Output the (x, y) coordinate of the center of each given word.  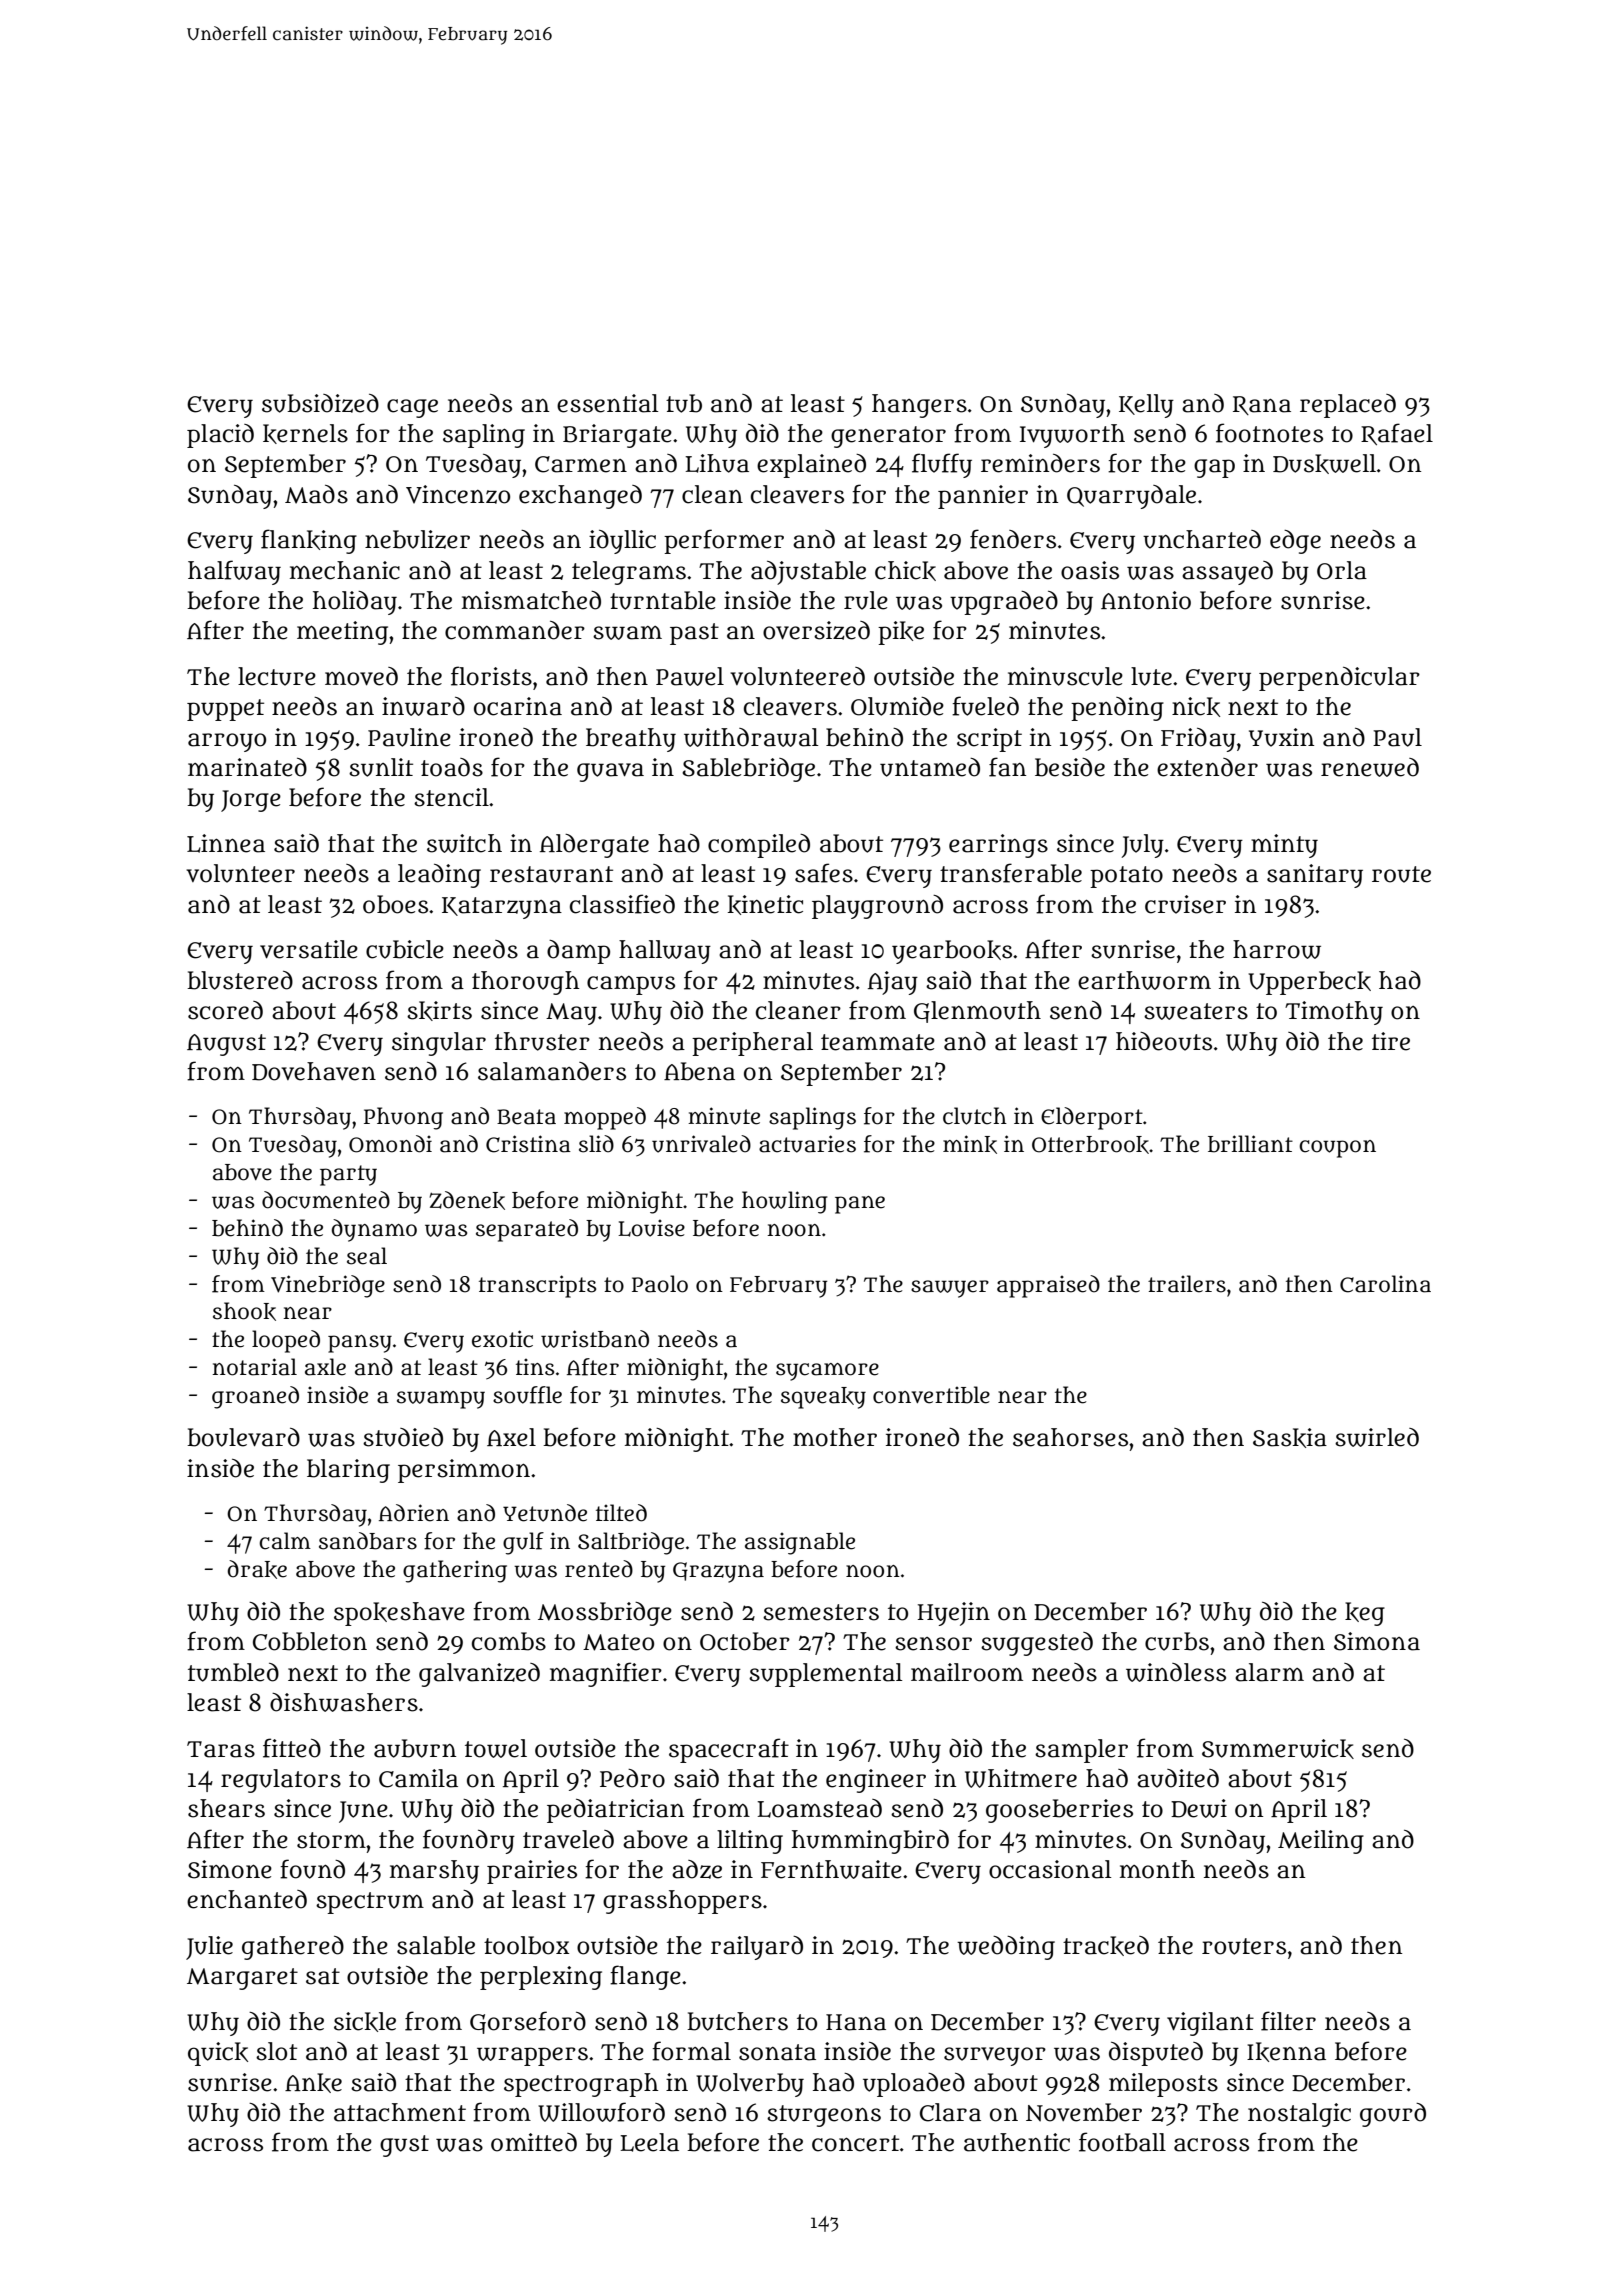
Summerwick (1278, 1749)
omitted (534, 2142)
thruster (542, 1041)
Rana (1262, 405)
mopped (605, 1118)
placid (220, 436)
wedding (1006, 1948)
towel (496, 1748)
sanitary (1315, 876)
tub (684, 403)
